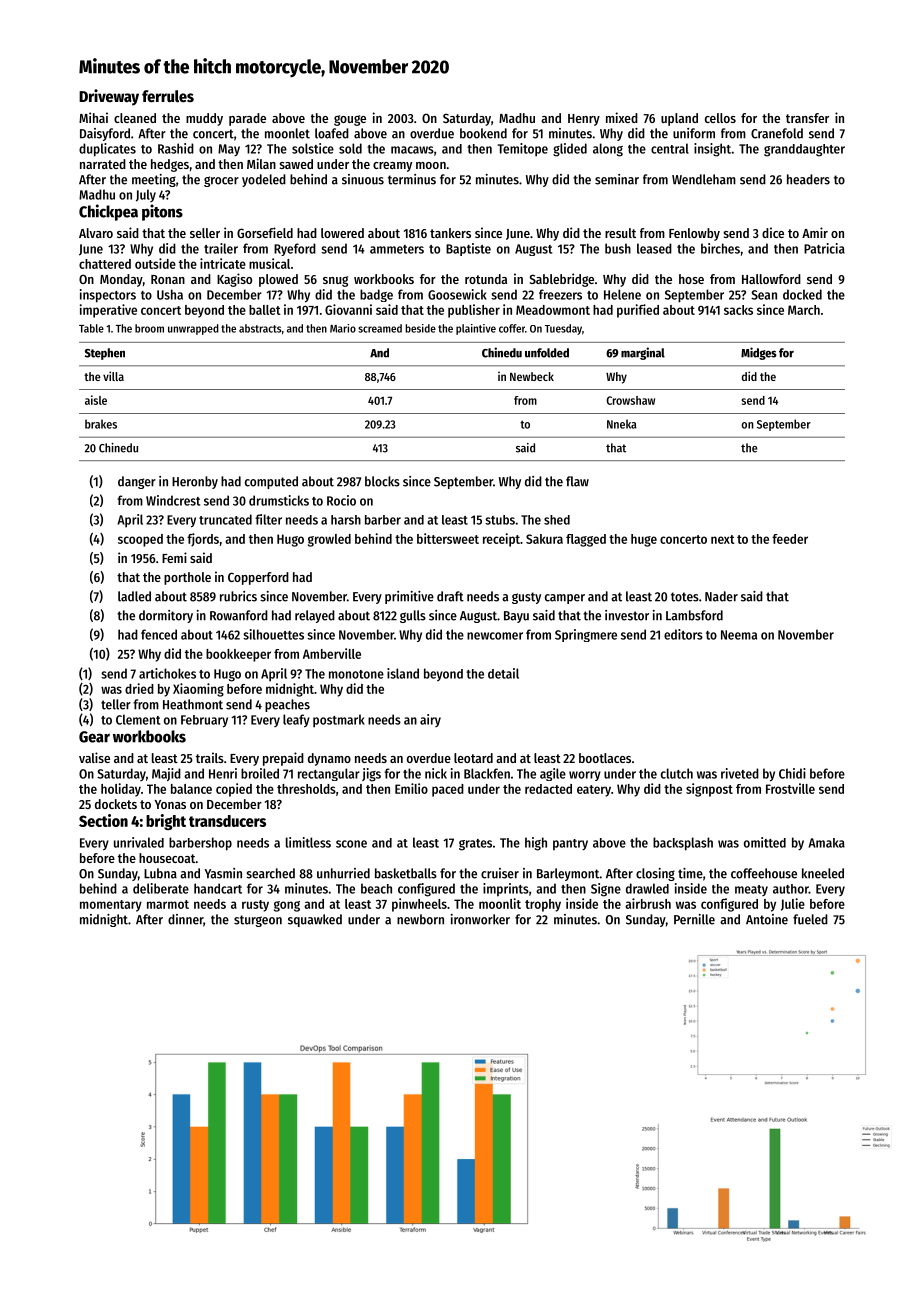  What do you see at coordinates (480, 919) in the image?
I see `ironworker` at bounding box center [480, 919].
